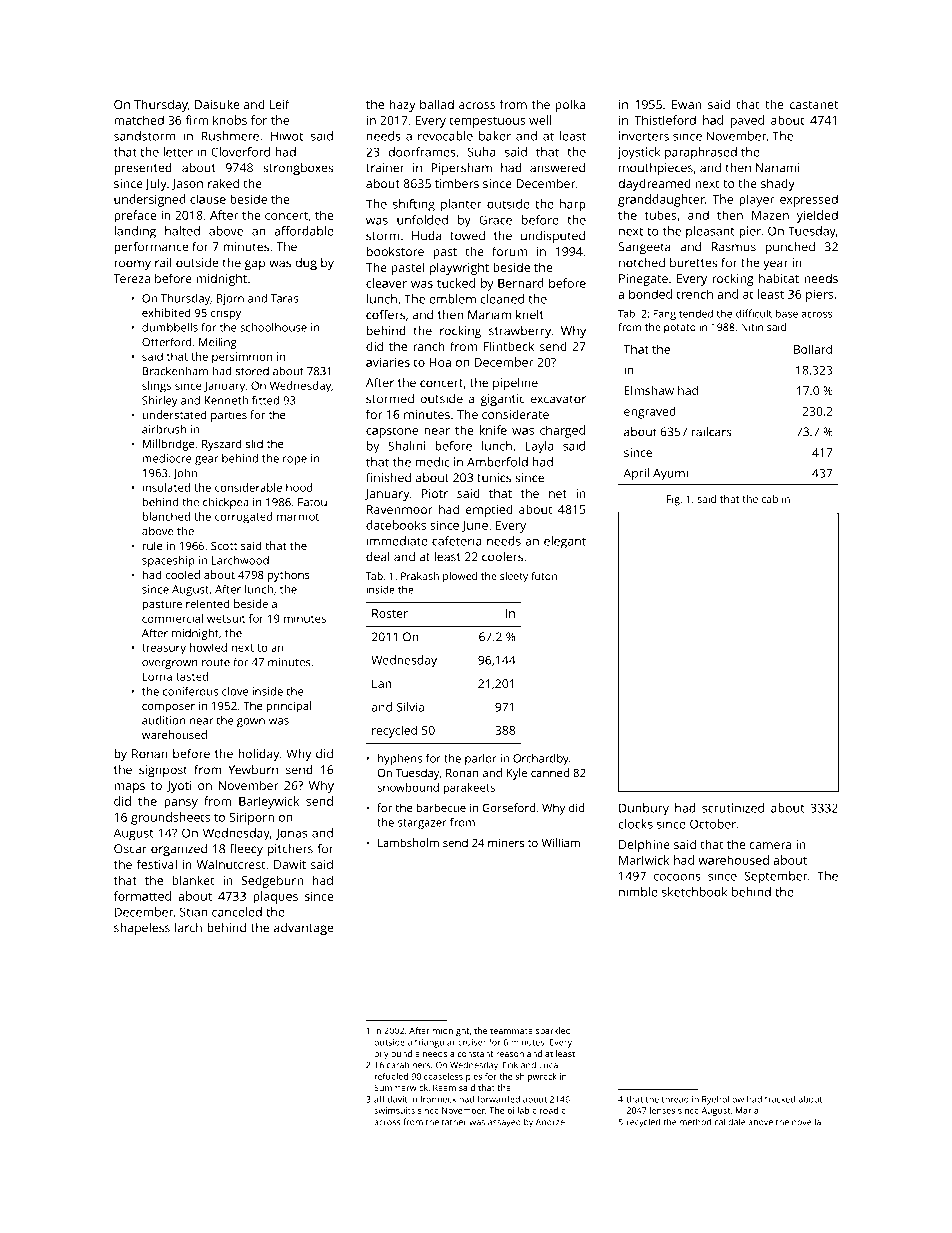  I want to click on Fig, so click(673, 500).
